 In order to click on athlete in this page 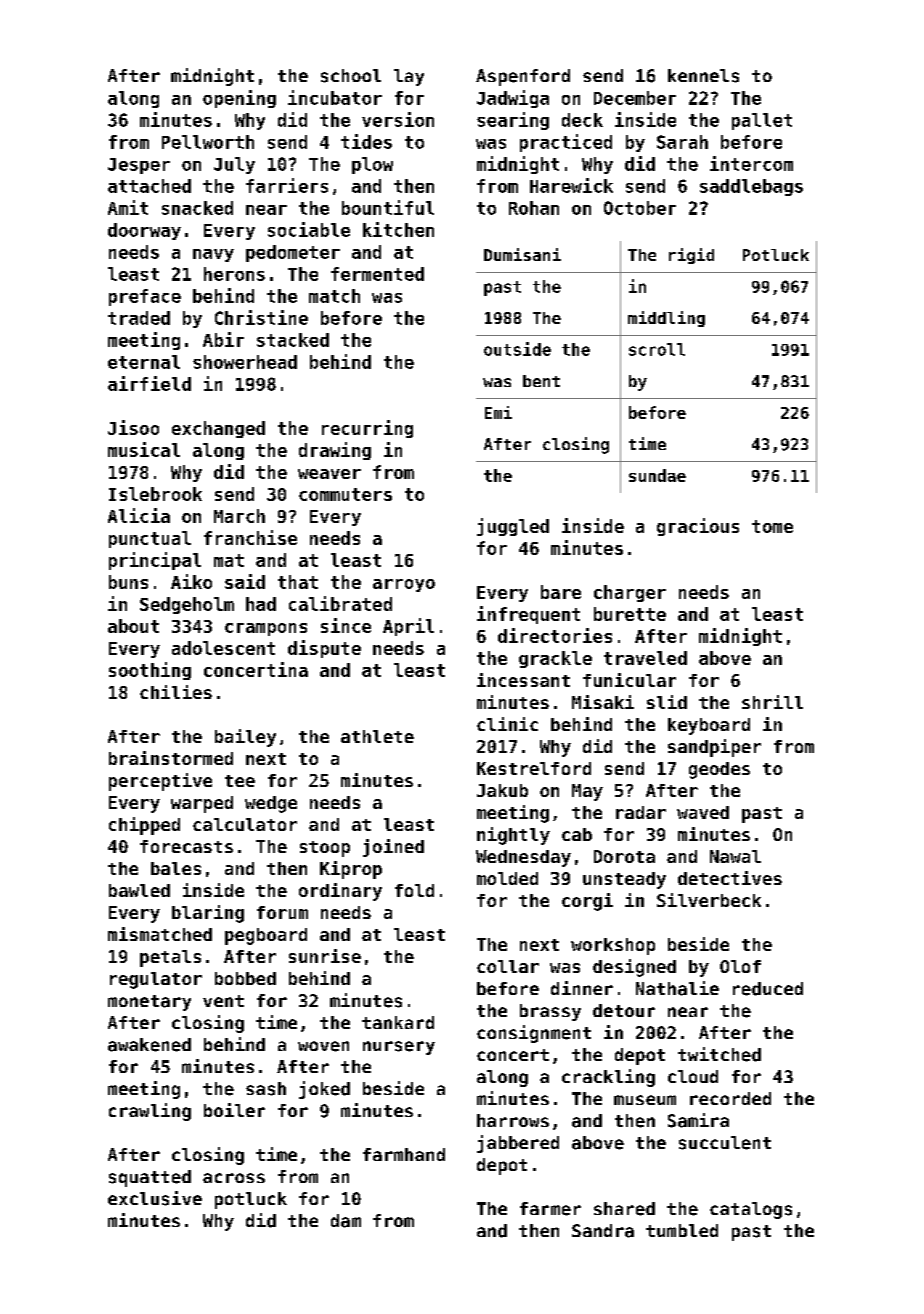, I will do `click(377, 736)`.
